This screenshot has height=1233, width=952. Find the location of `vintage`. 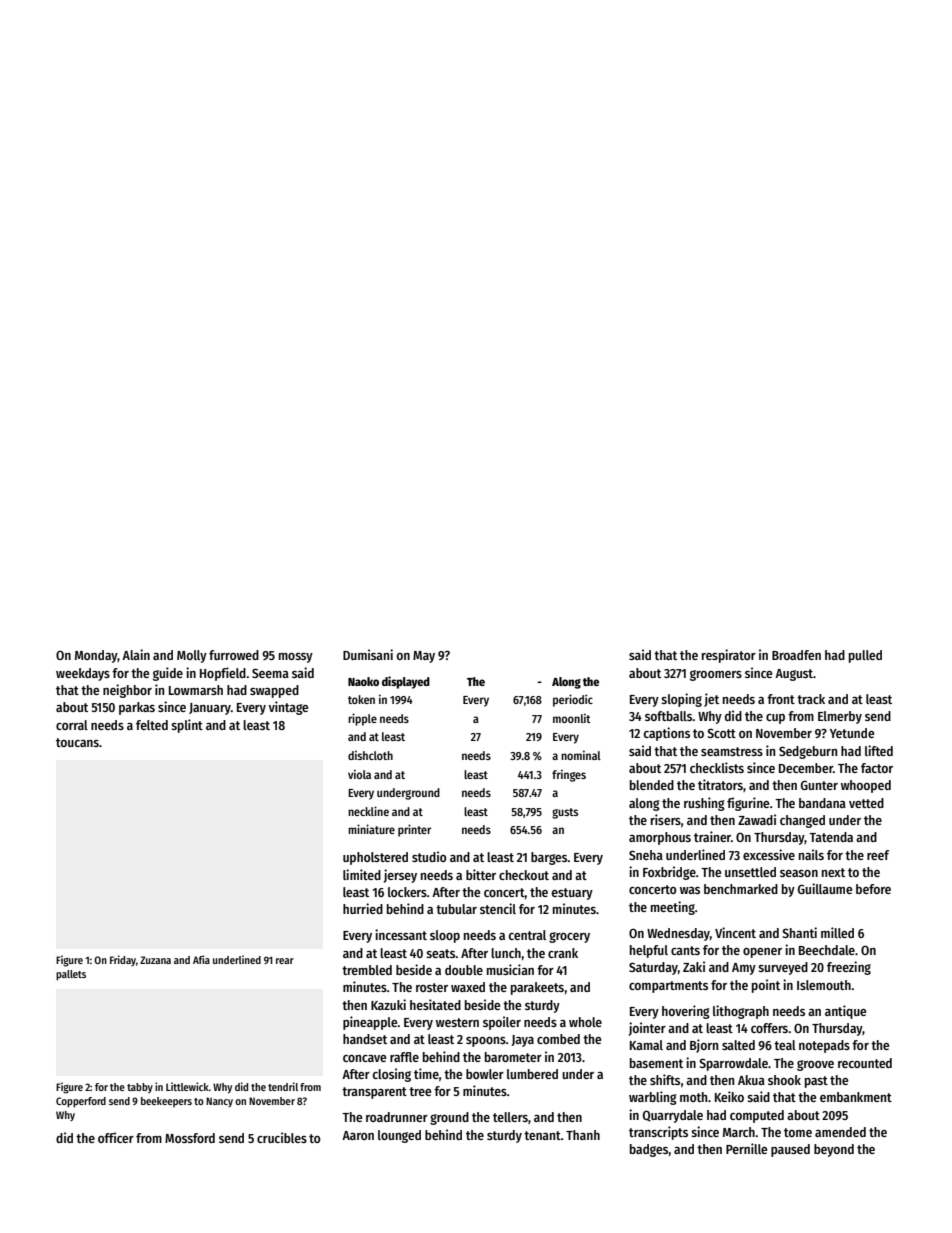

vintage is located at coordinates (288, 708).
